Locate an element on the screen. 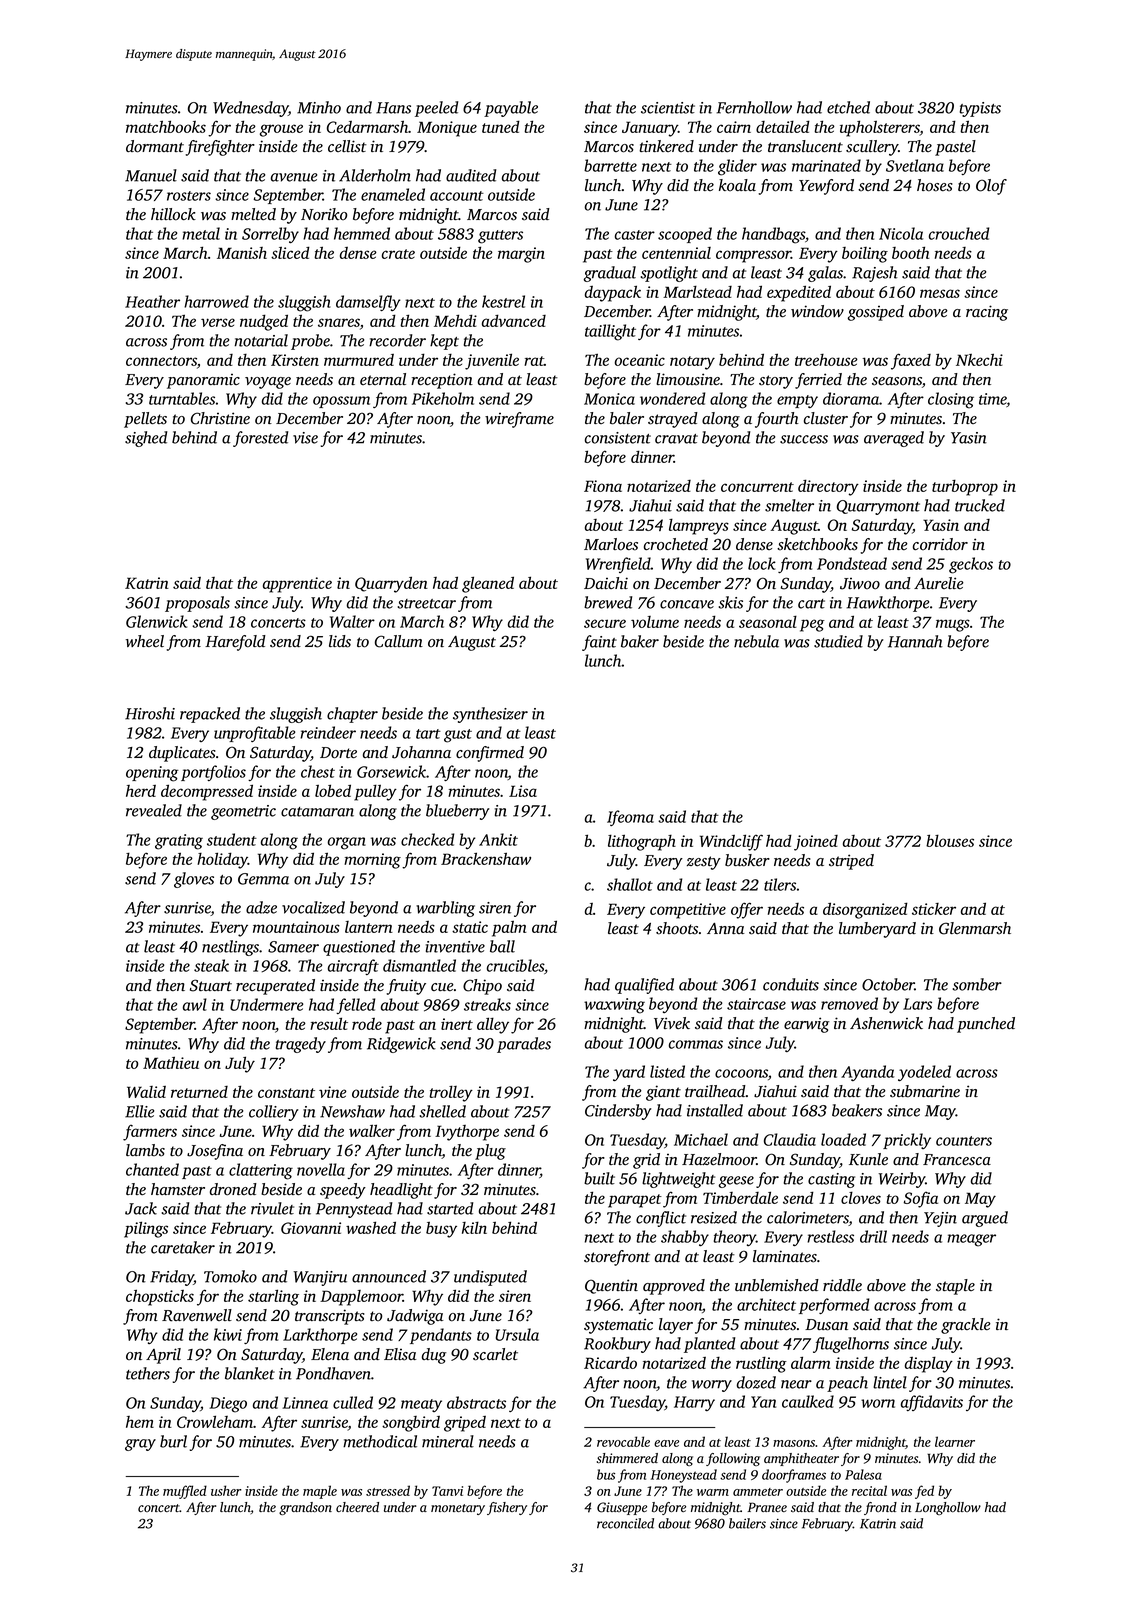 The image size is (1142, 1616). etched is located at coordinates (848, 107).
